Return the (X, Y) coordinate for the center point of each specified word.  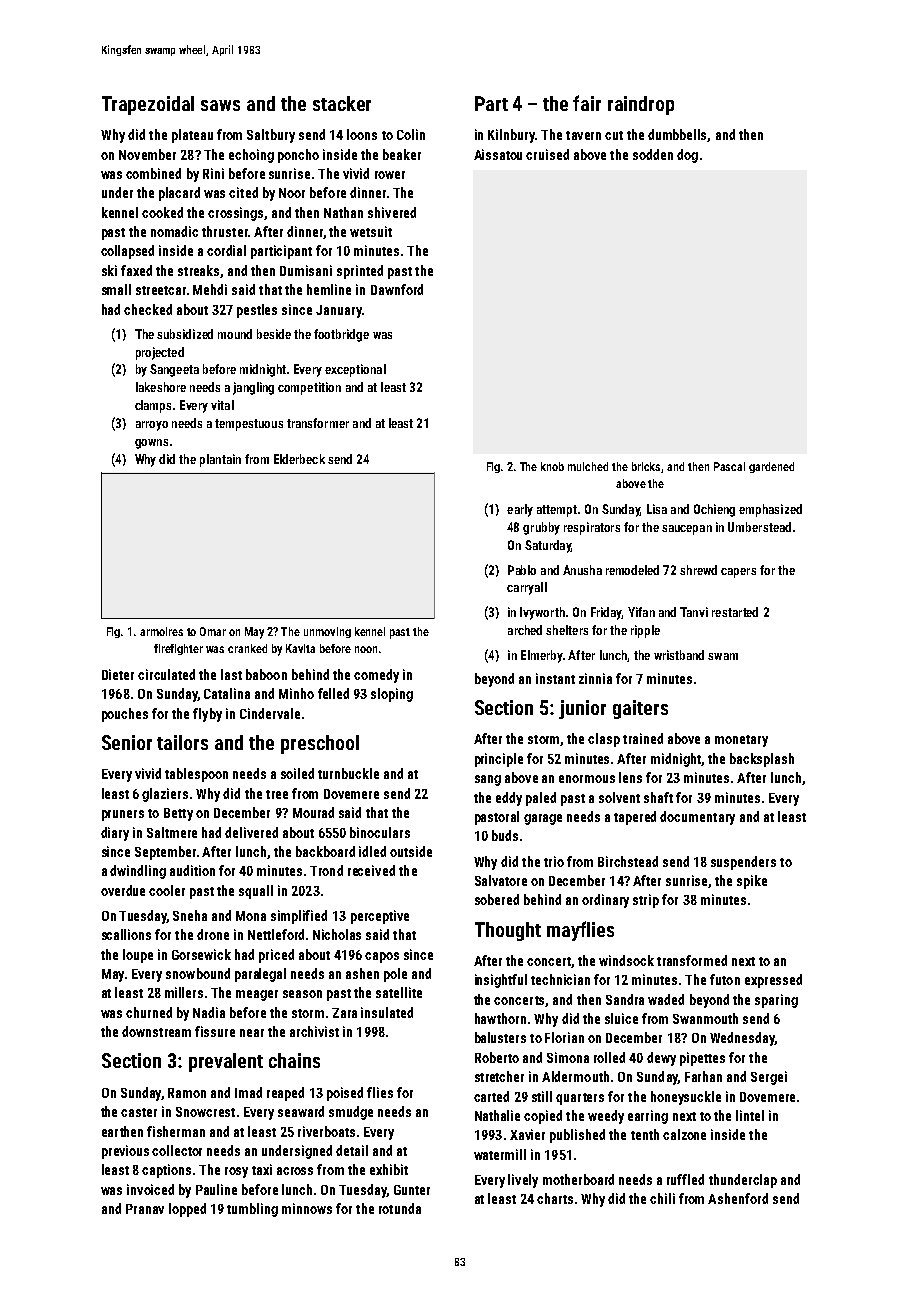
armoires (161, 631)
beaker (402, 154)
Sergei (769, 1078)
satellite (399, 992)
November (147, 154)
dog (687, 156)
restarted (735, 612)
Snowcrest (205, 1112)
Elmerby (542, 656)
